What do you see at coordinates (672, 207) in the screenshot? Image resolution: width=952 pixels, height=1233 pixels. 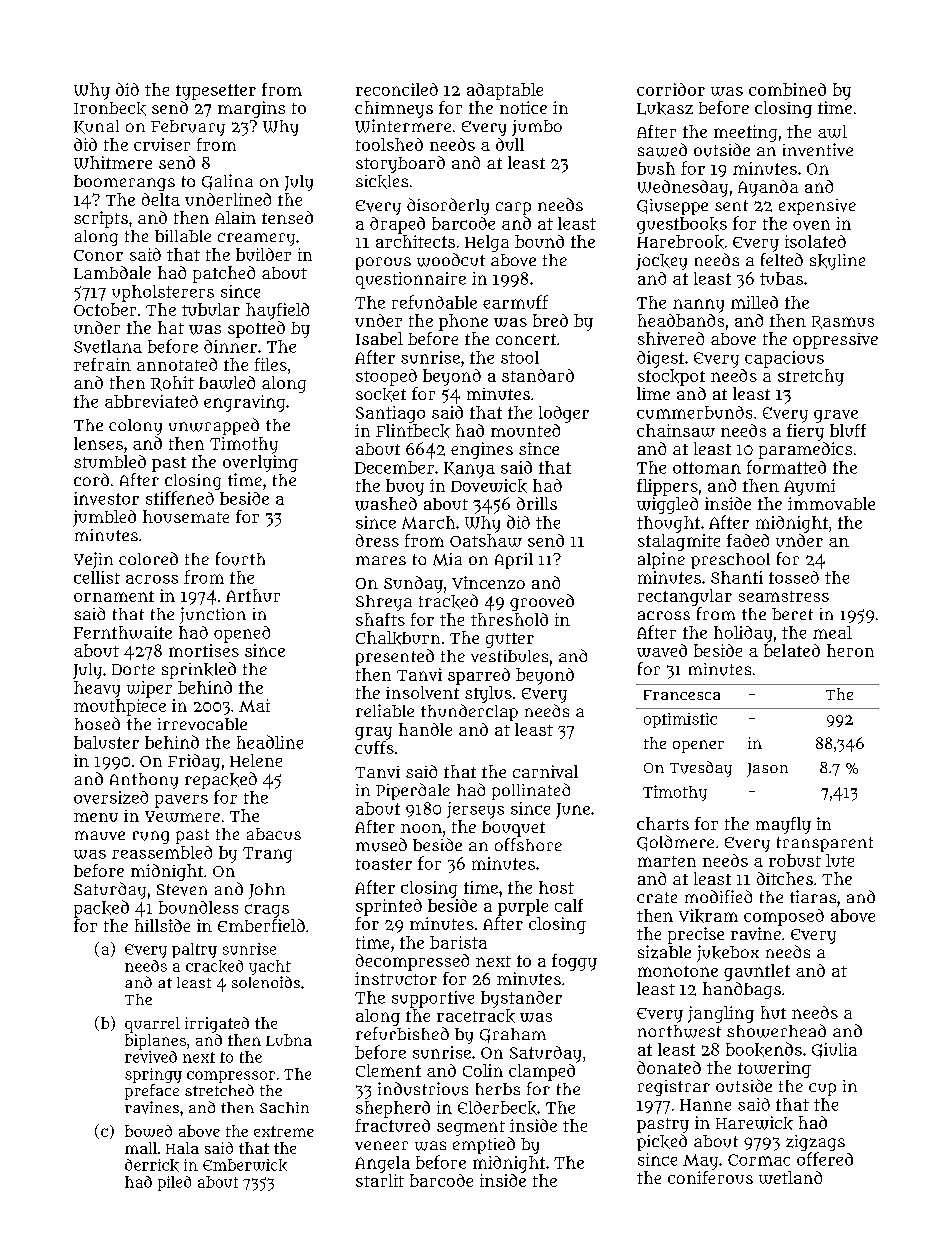 I see `Giuseppe` at bounding box center [672, 207].
